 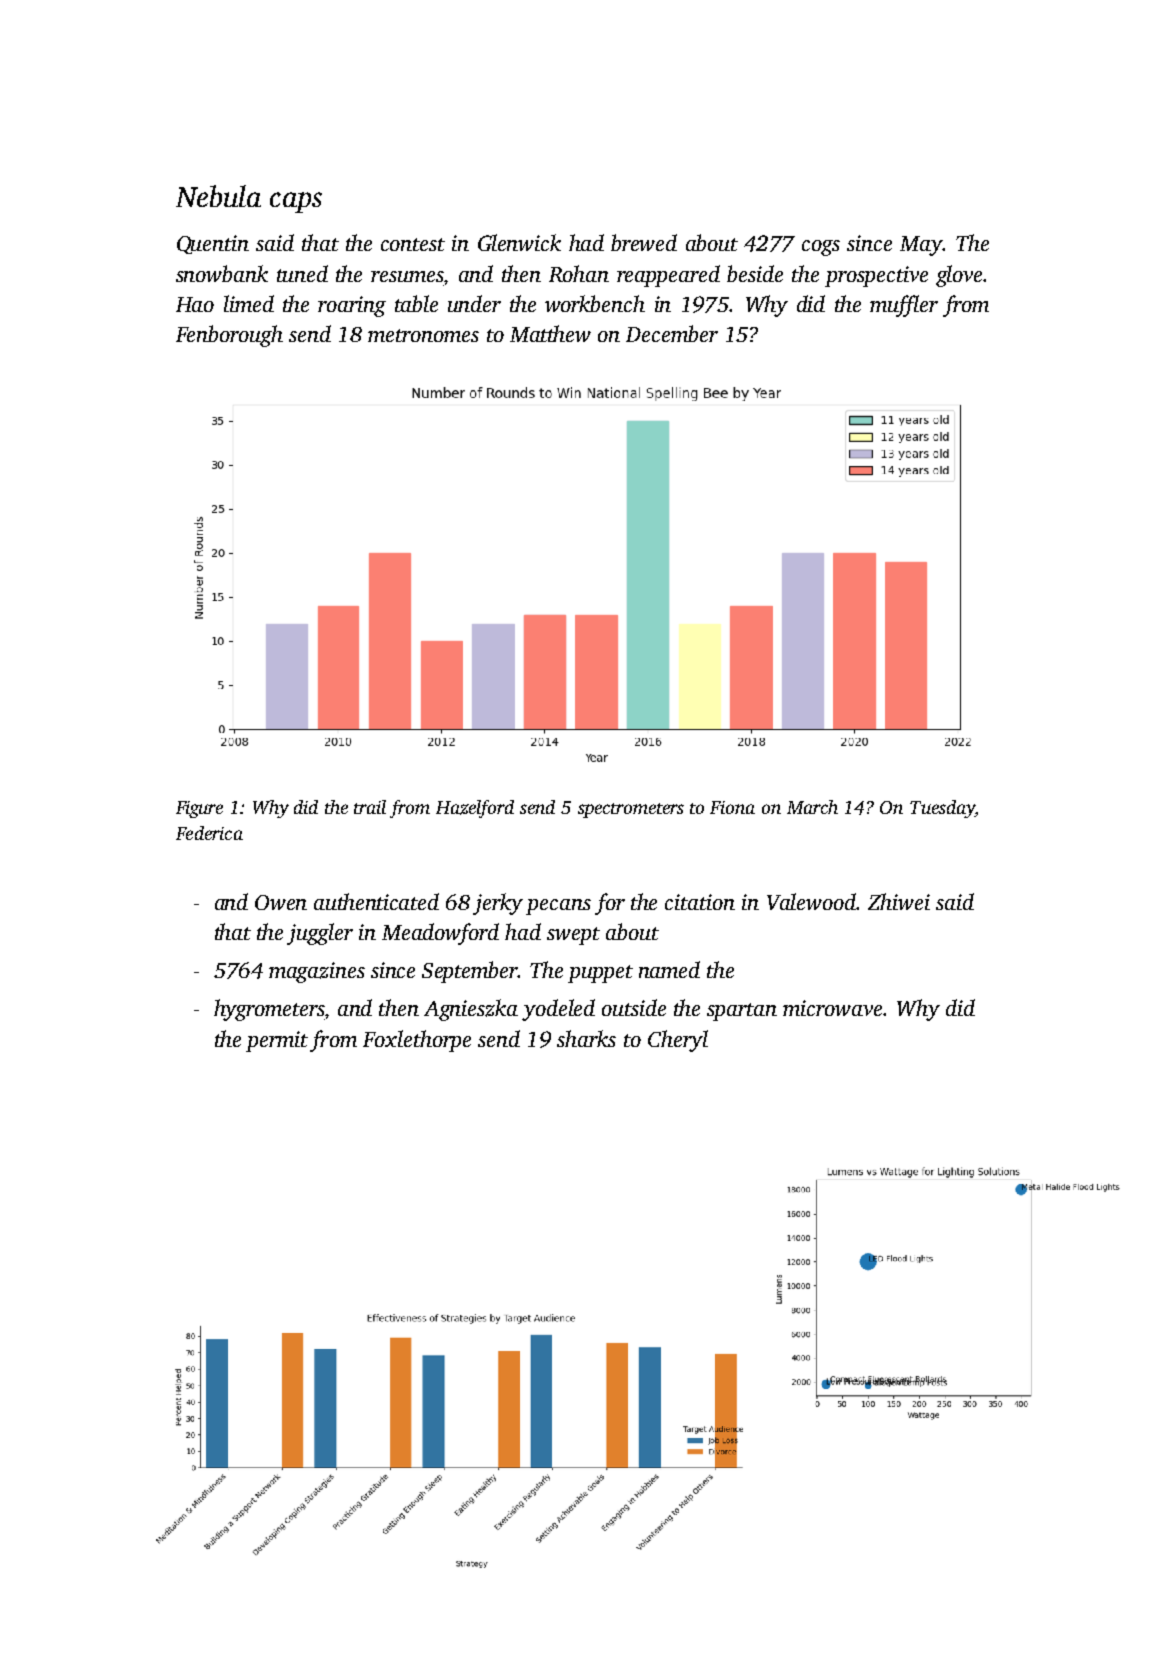 I want to click on Glenwick, so click(x=519, y=242).
